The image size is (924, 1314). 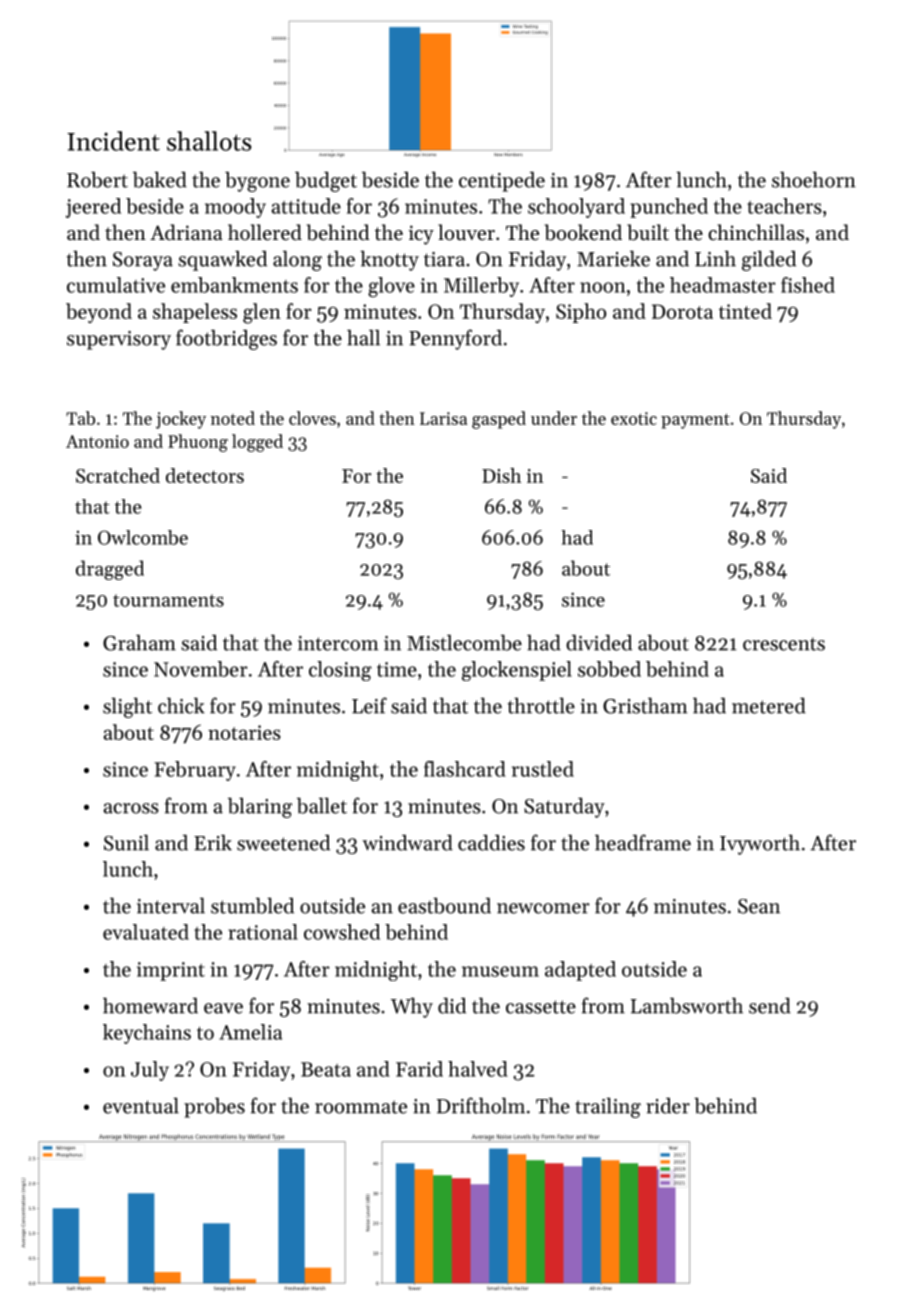 What do you see at coordinates (407, 843) in the screenshot?
I see `windward` at bounding box center [407, 843].
